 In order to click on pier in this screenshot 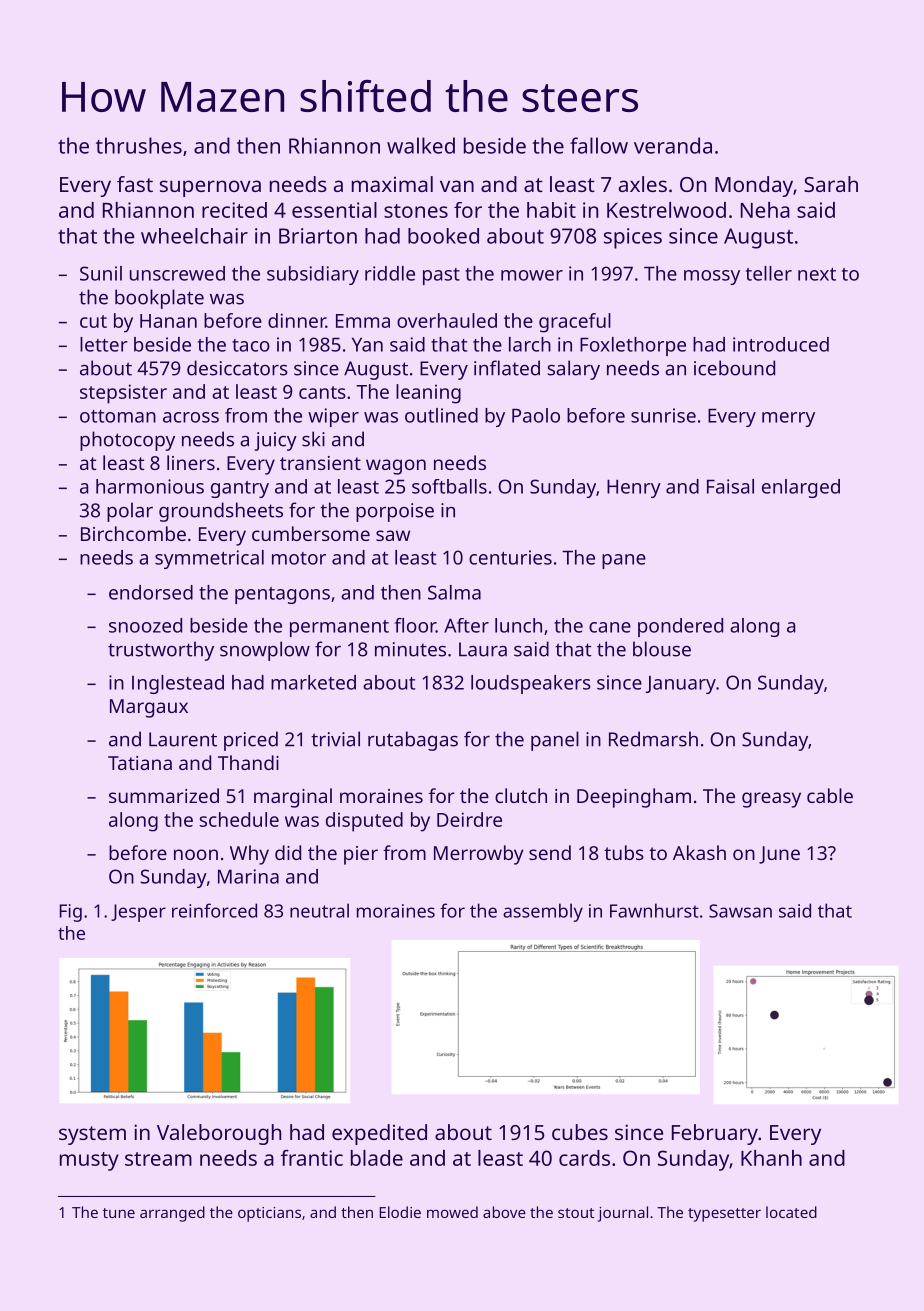, I will do `click(361, 855)`.
